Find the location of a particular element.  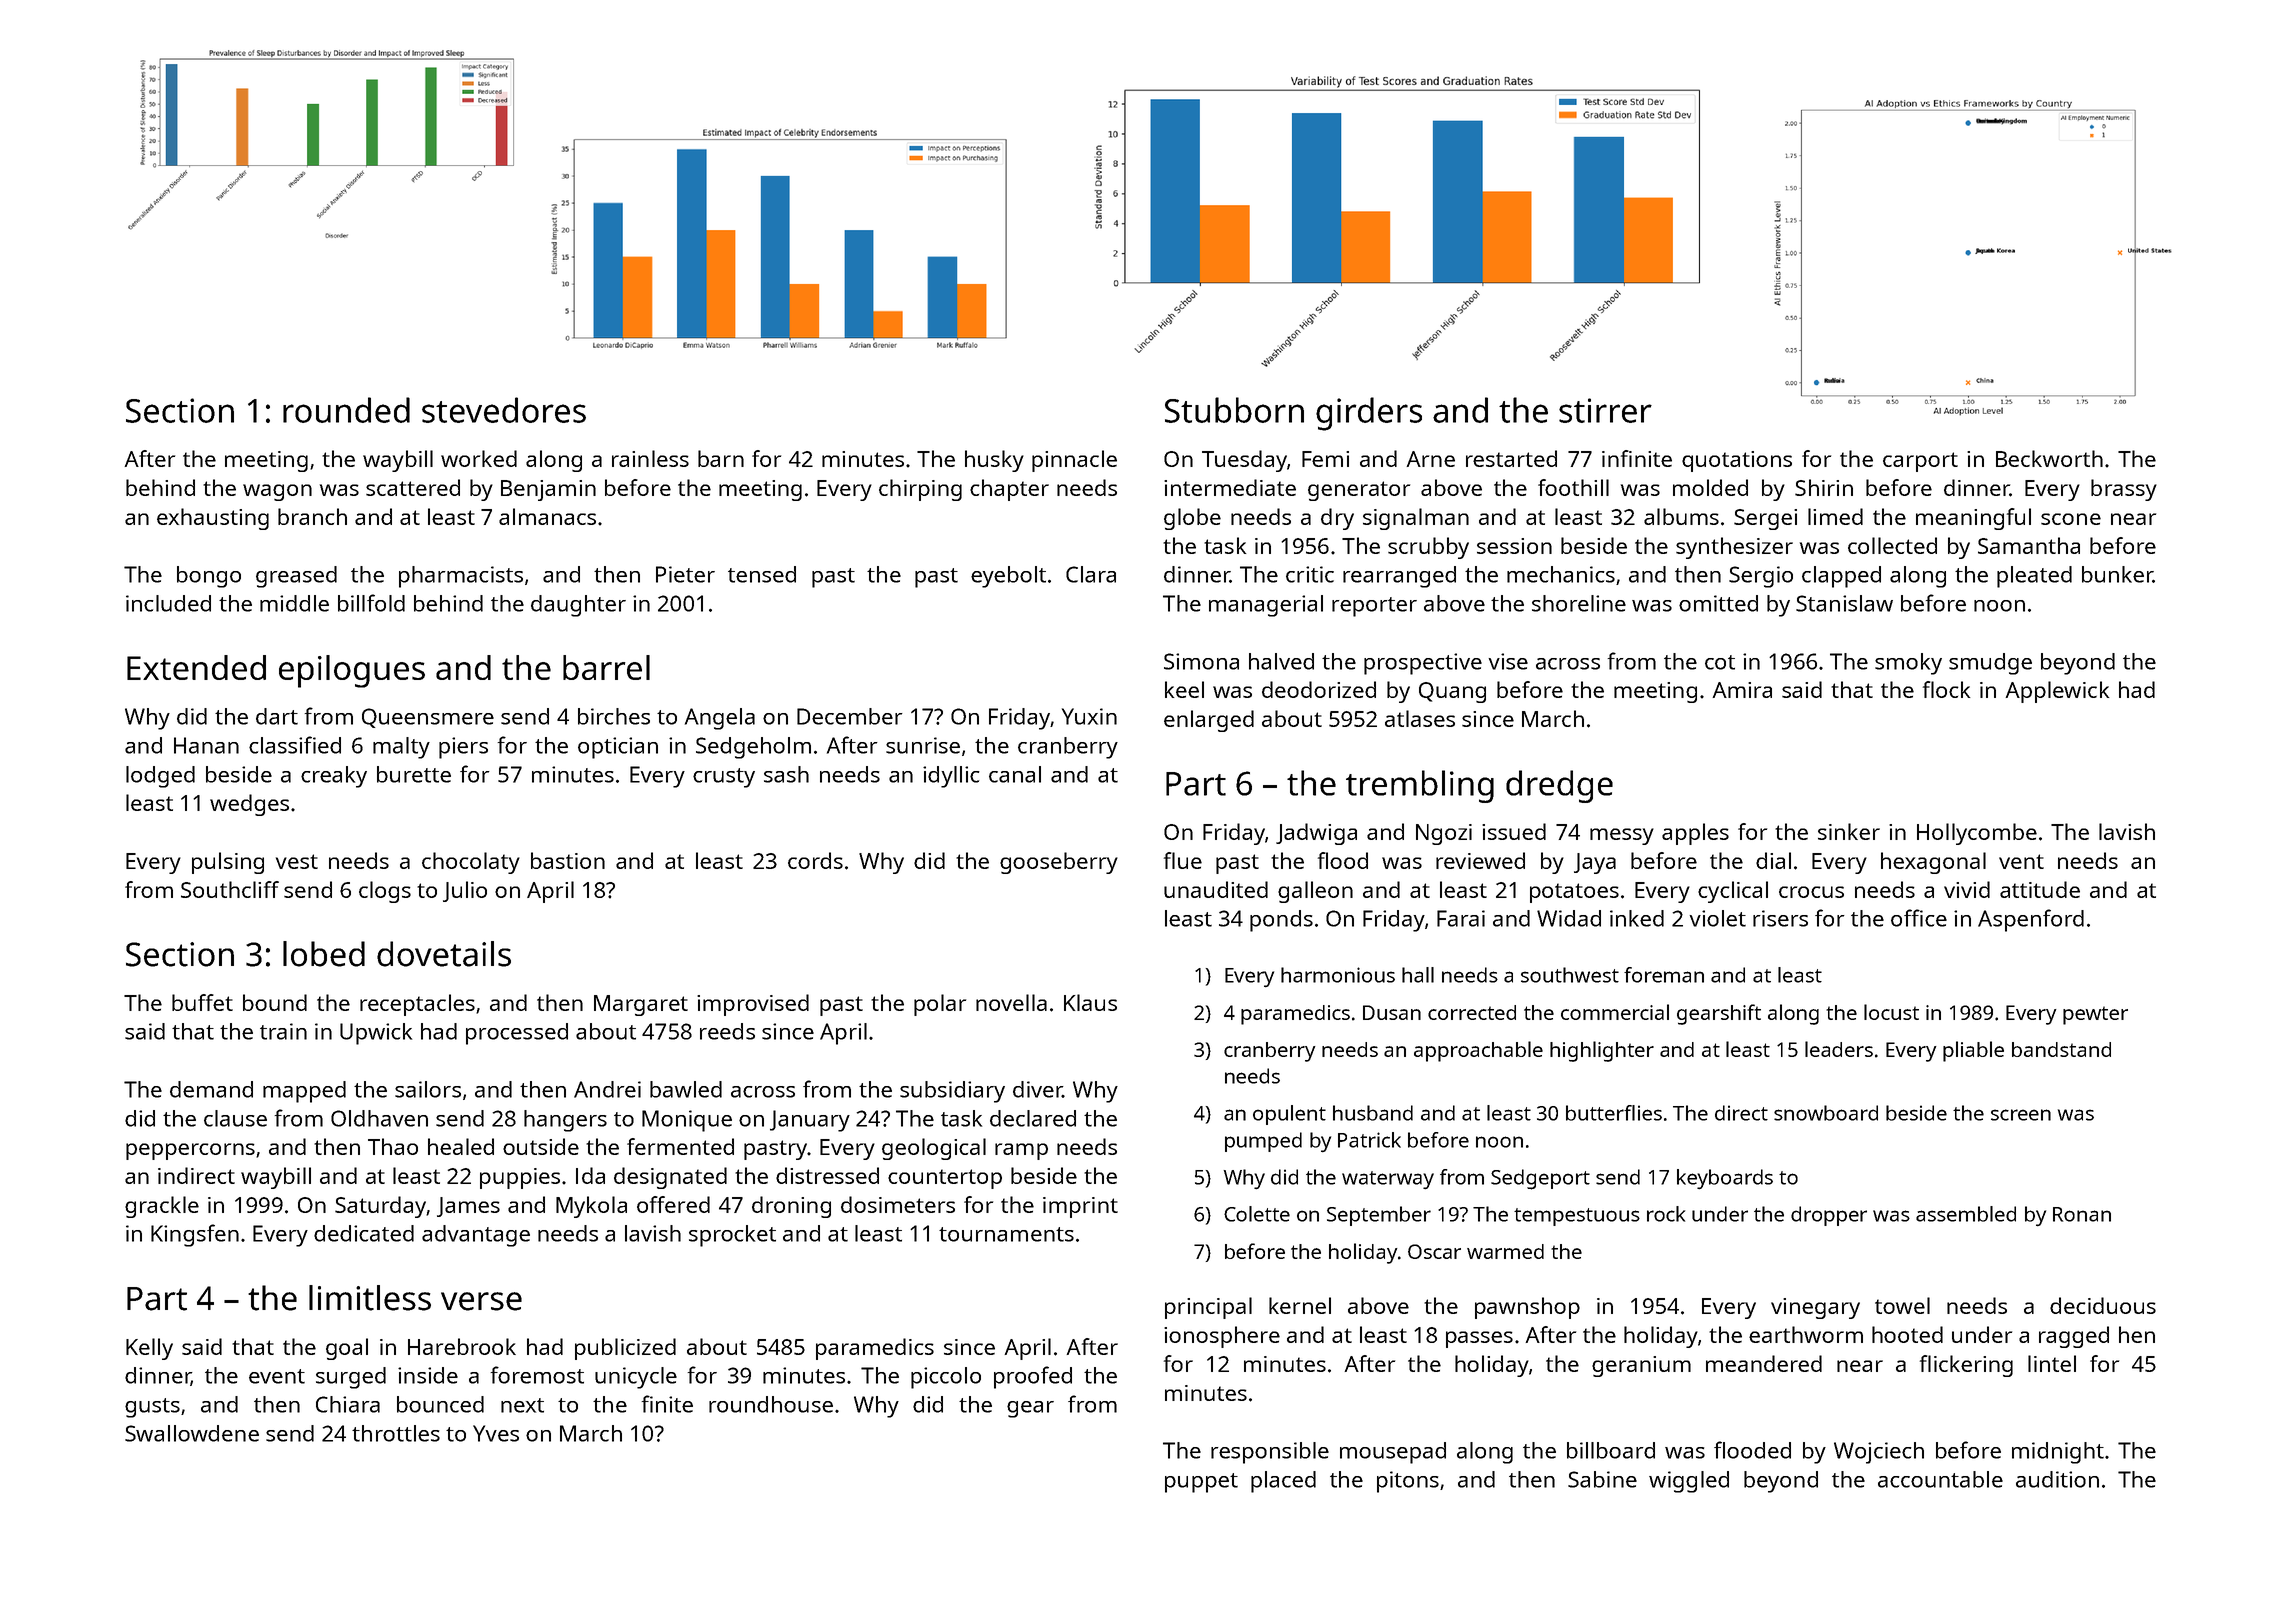

Klaus is located at coordinates (1090, 1002).
